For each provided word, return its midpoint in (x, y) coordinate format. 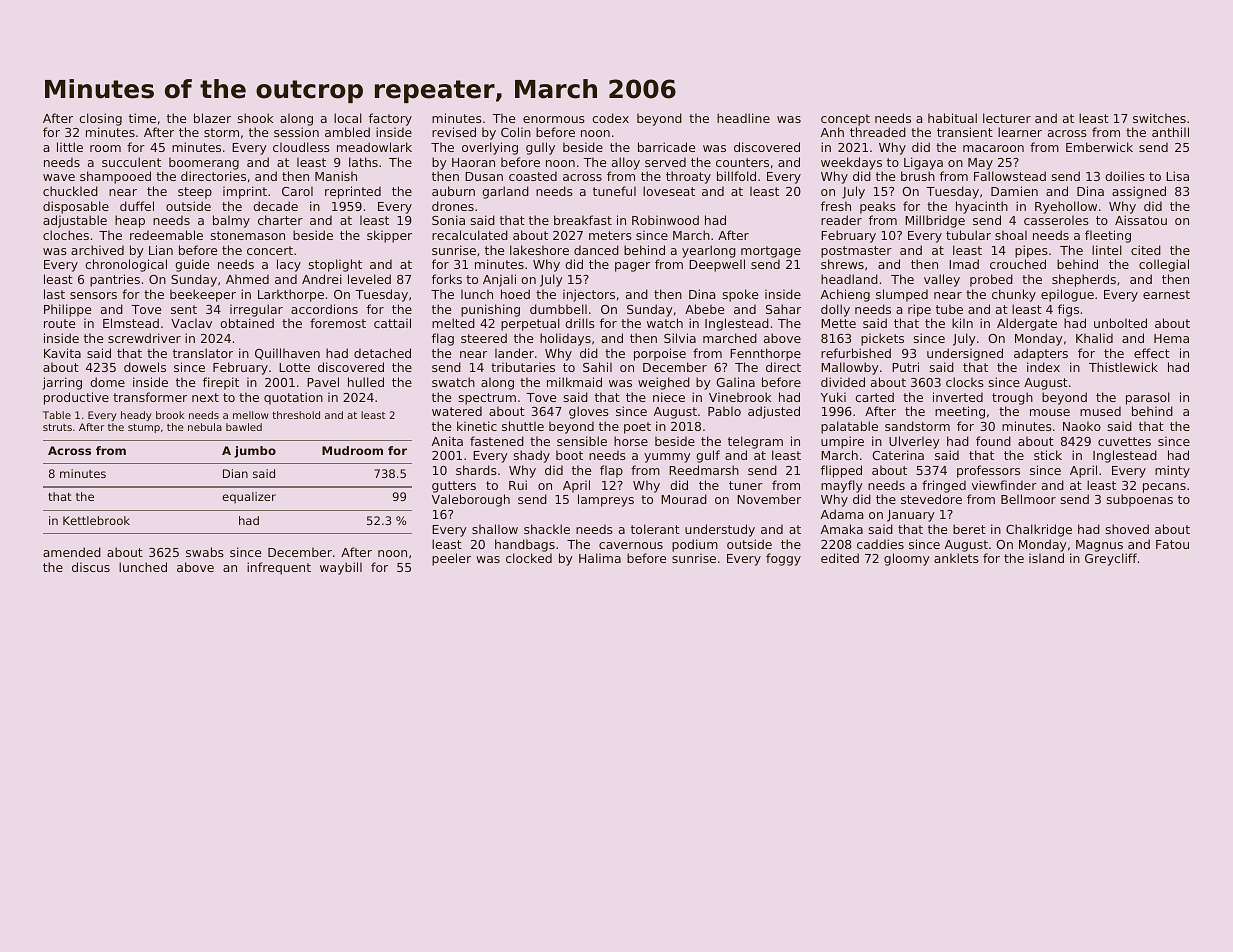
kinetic (477, 426)
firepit (221, 383)
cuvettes (1124, 441)
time (142, 118)
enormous (554, 119)
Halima (600, 558)
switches (1159, 118)
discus (91, 567)
